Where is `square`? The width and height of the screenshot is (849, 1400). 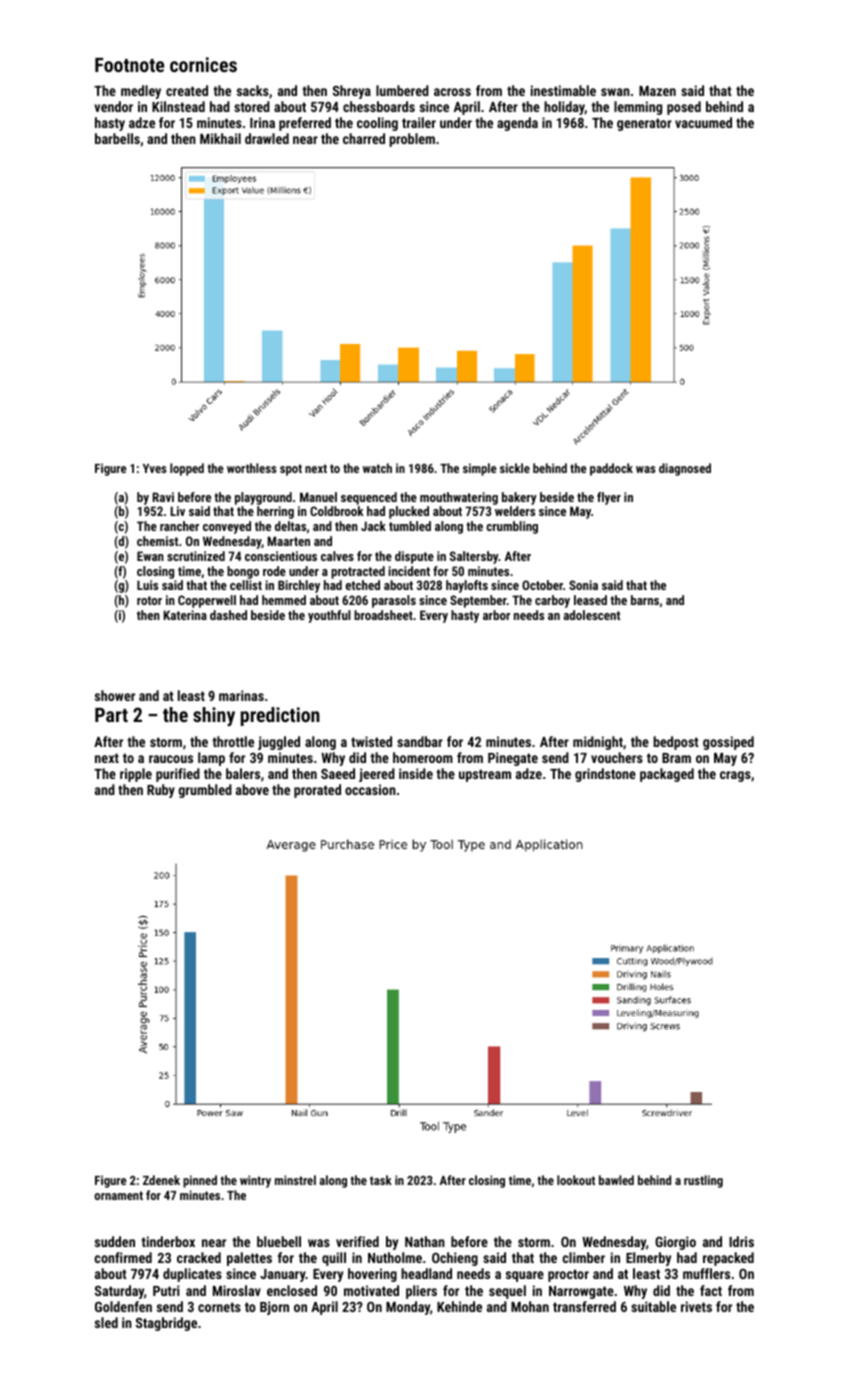 square is located at coordinates (525, 1276).
